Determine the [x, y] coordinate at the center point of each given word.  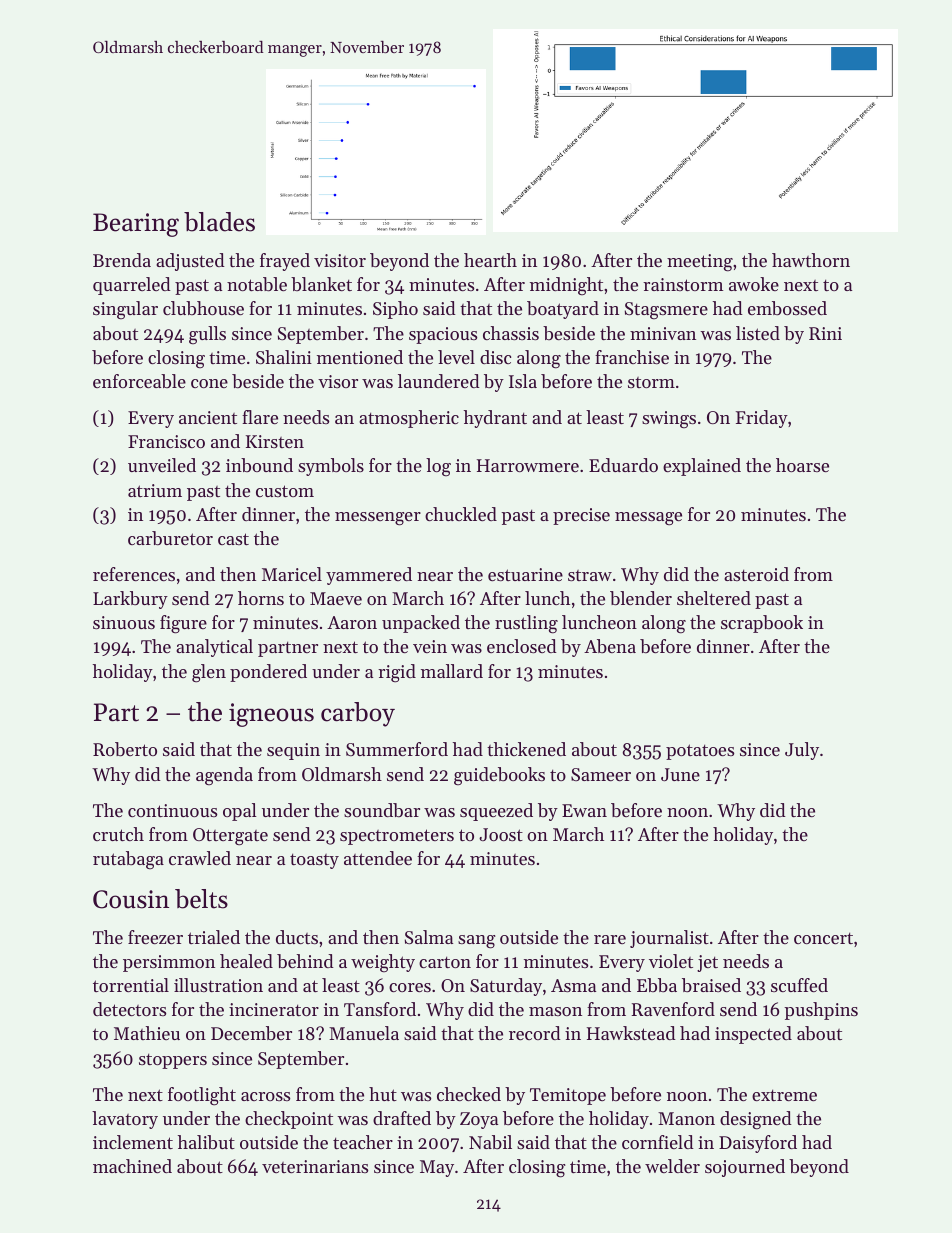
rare [610, 939]
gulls [207, 335]
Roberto [125, 749]
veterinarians [315, 1166]
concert [823, 938]
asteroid [756, 574]
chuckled [461, 514]
